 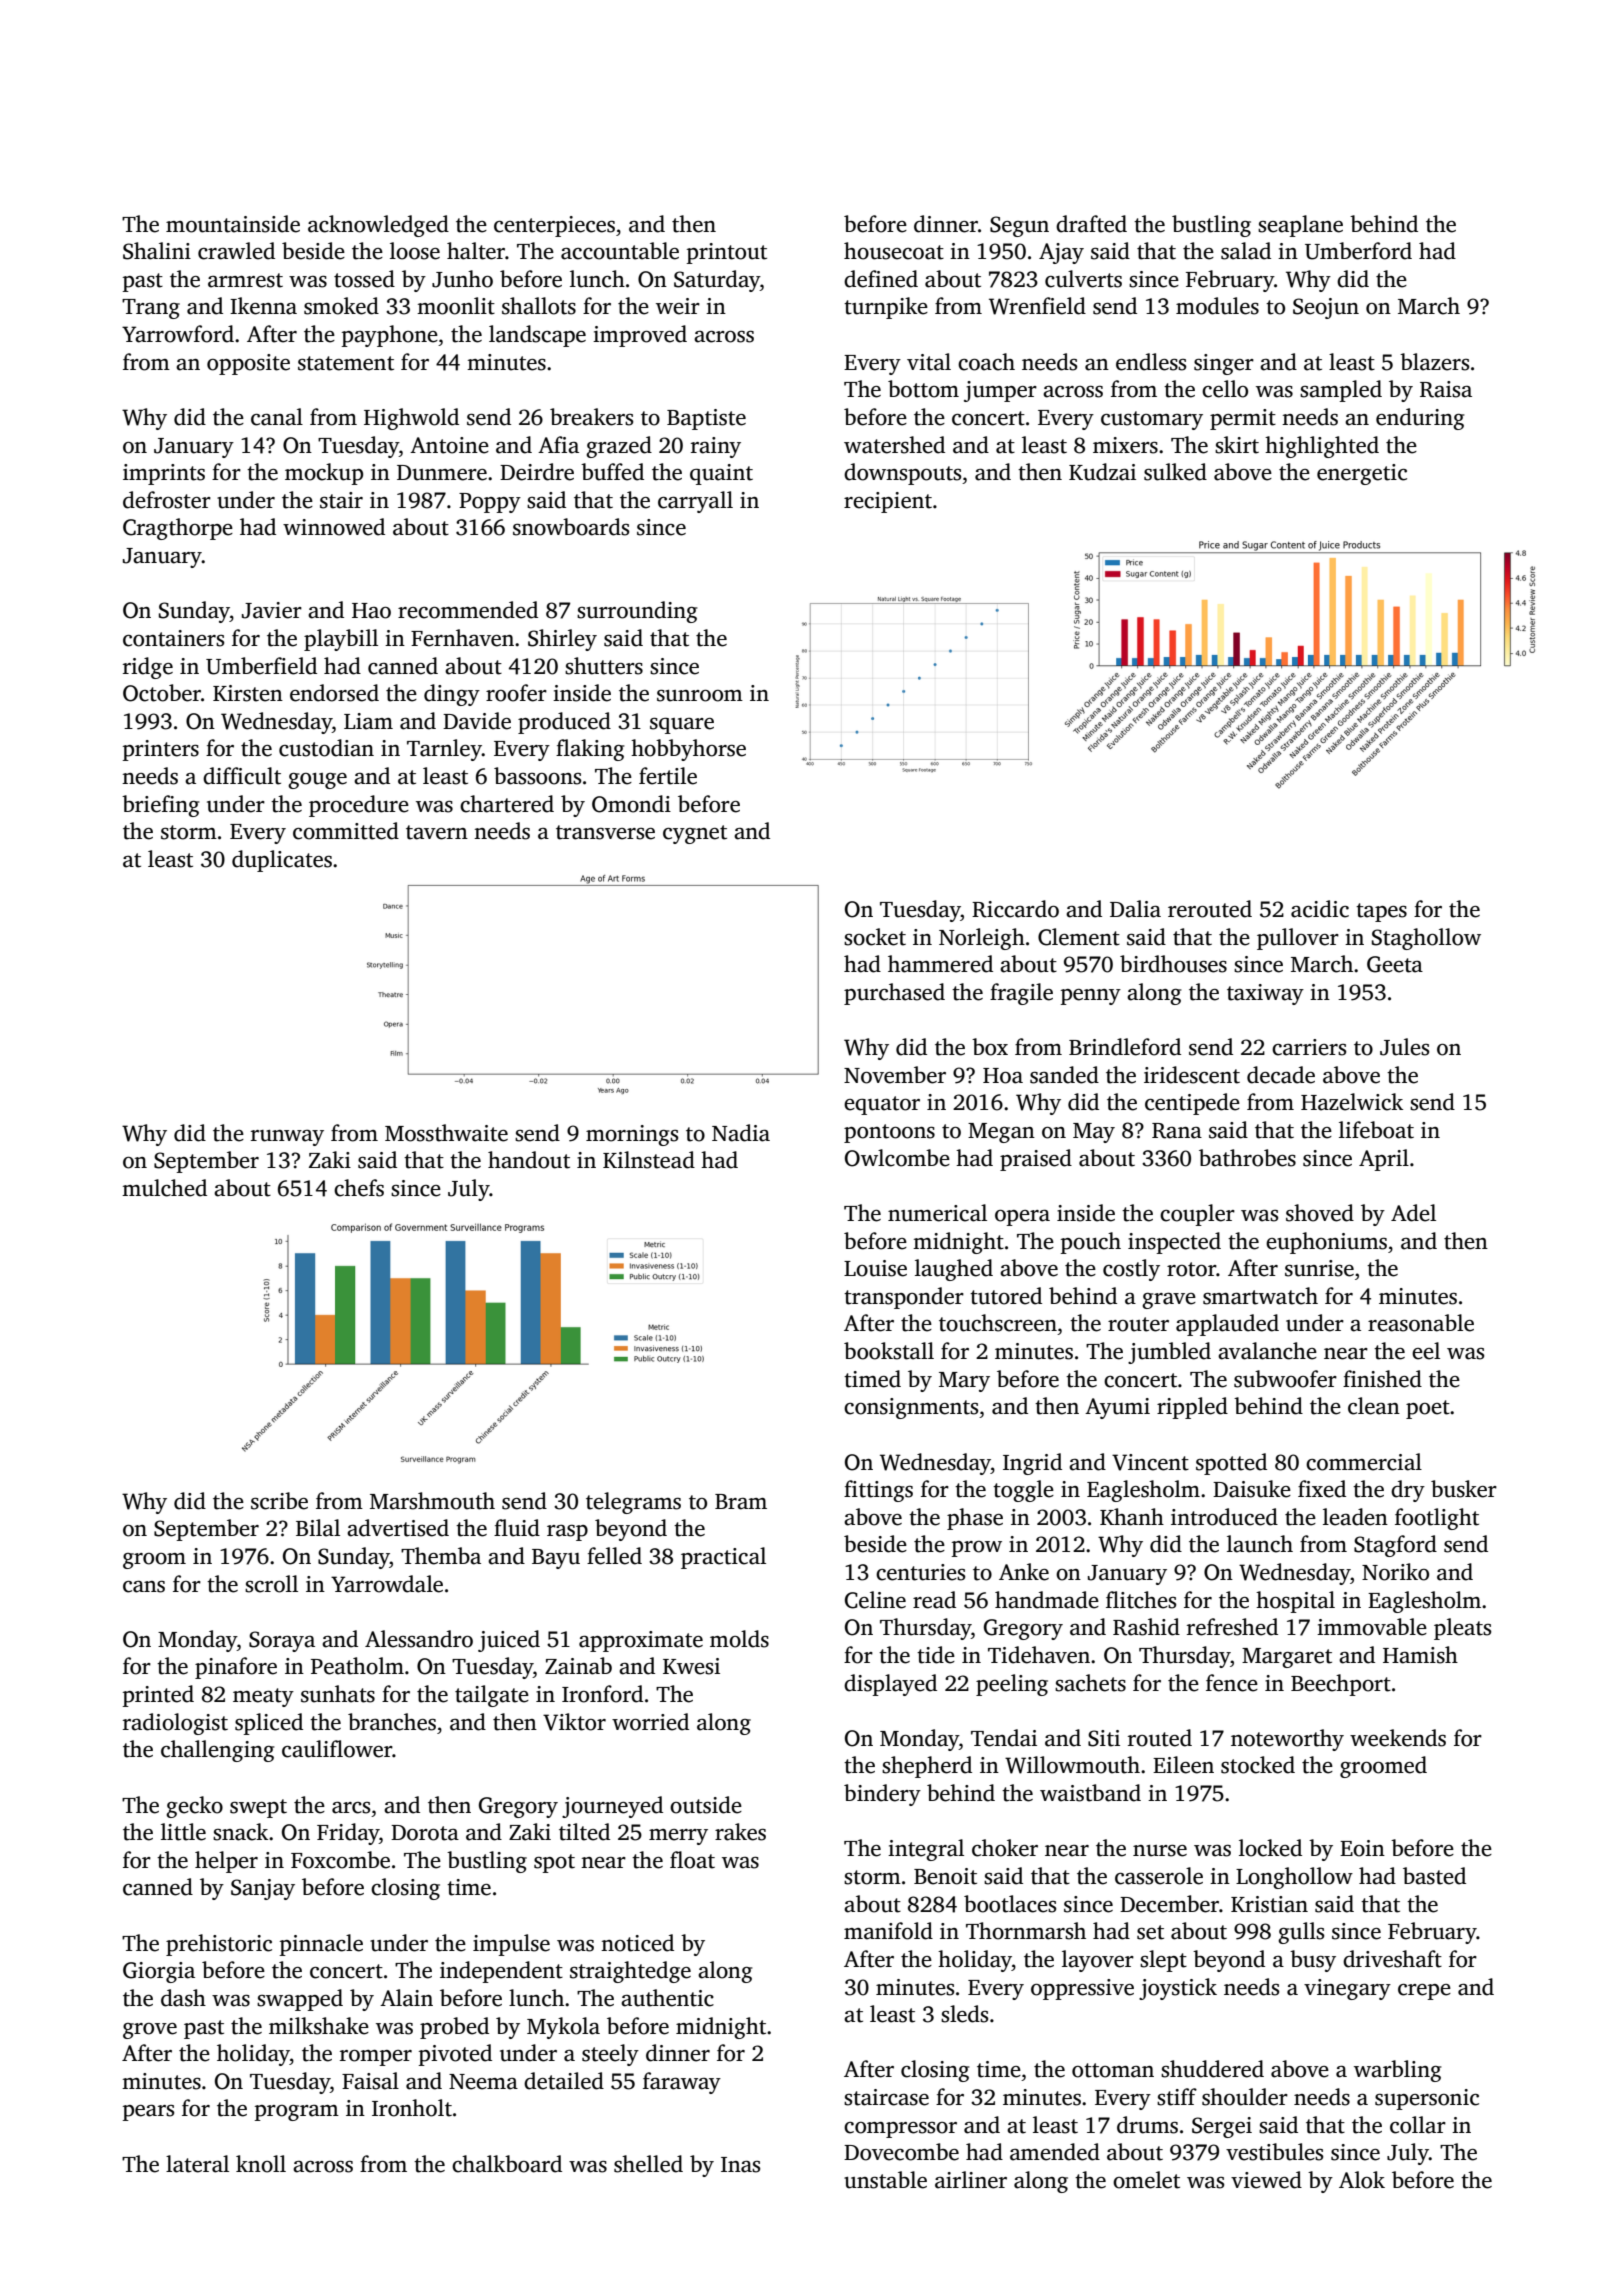 I want to click on little, so click(x=183, y=1832).
